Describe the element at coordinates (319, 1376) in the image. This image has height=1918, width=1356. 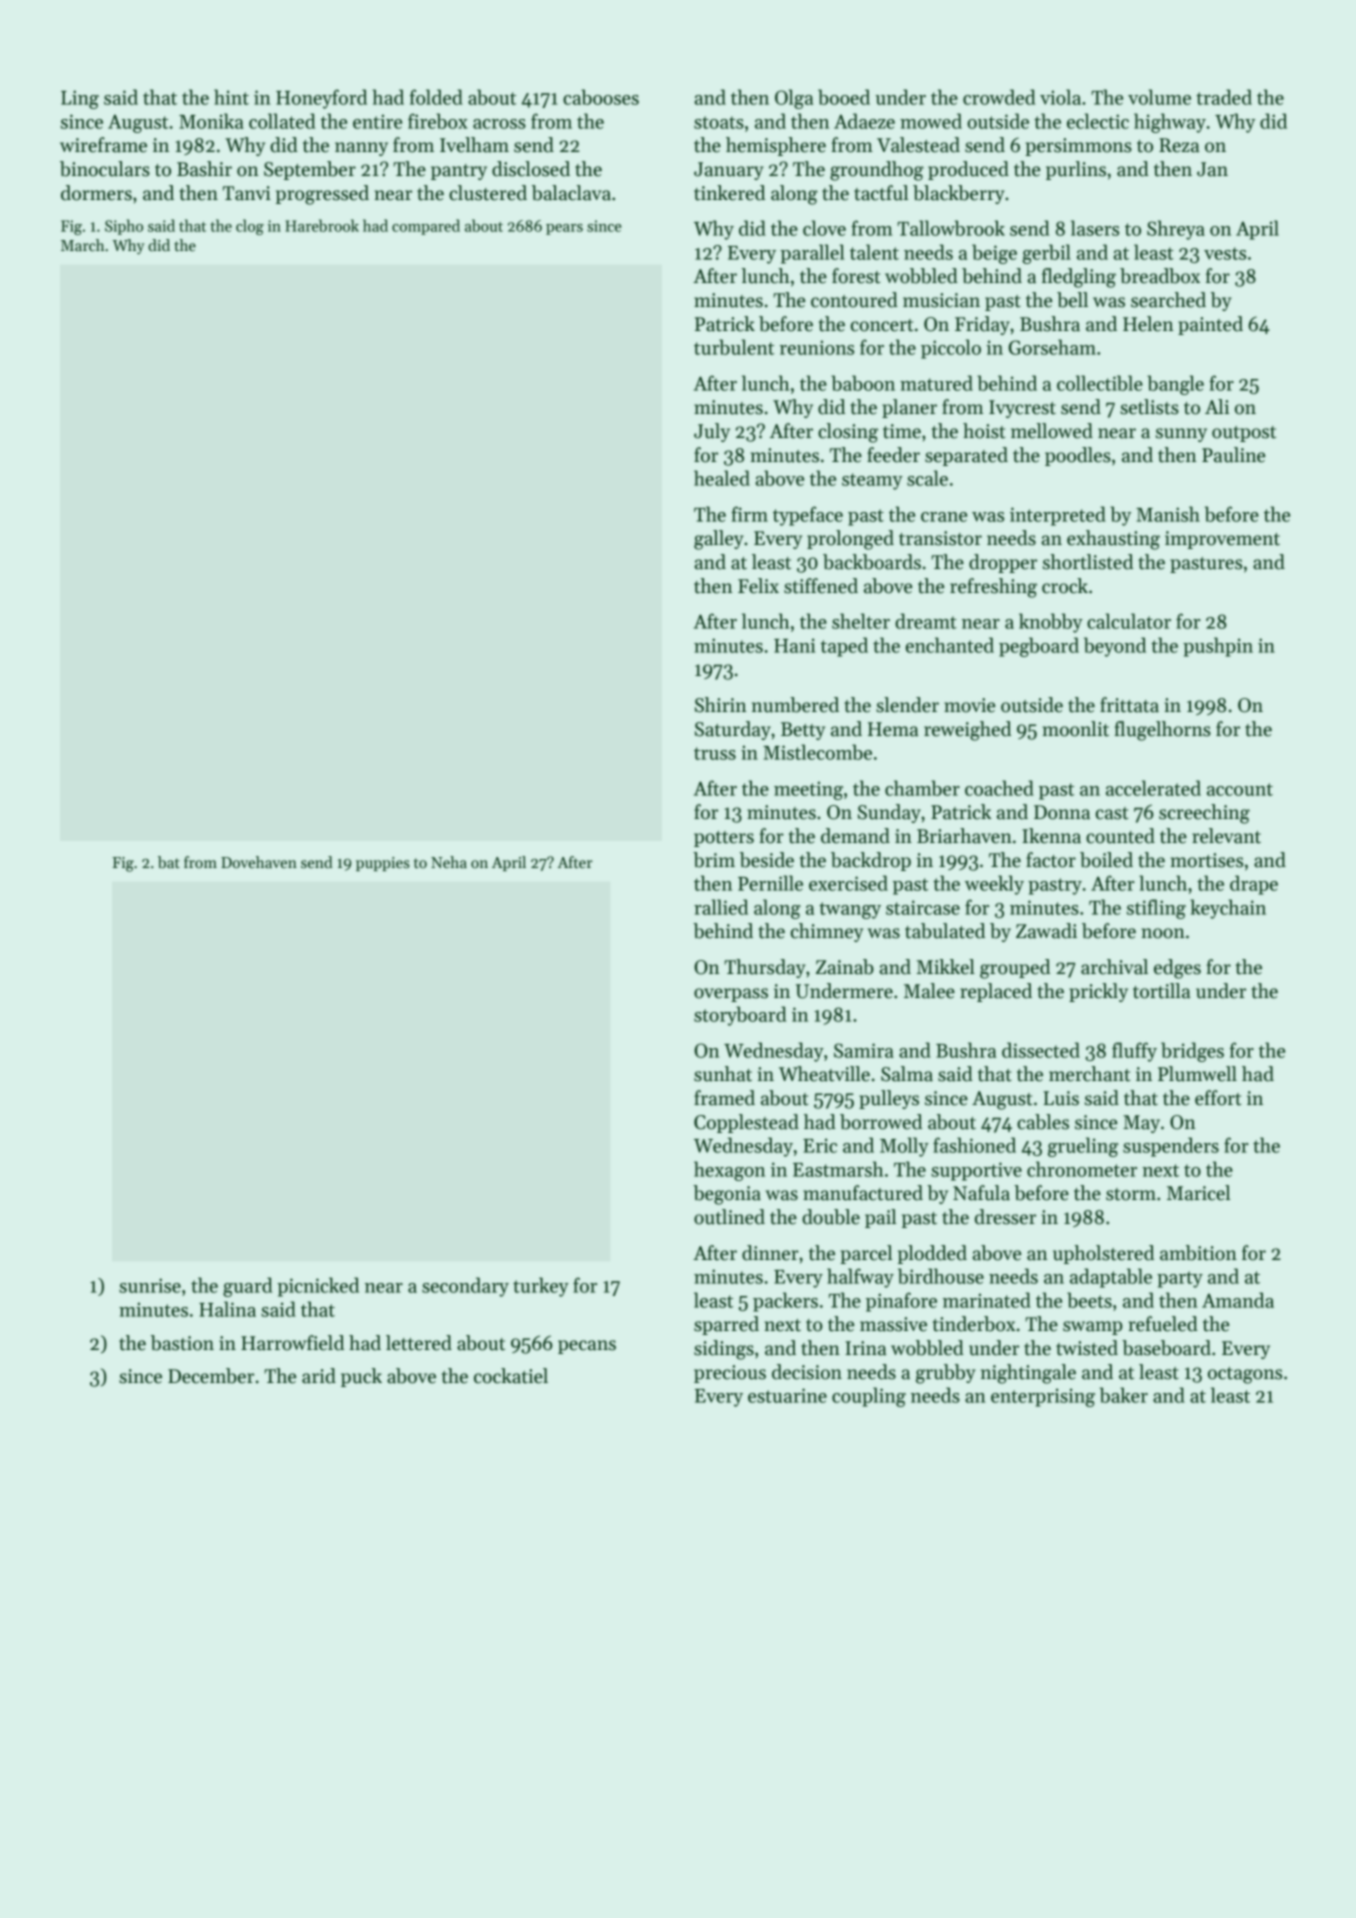
I see `arid` at that location.
